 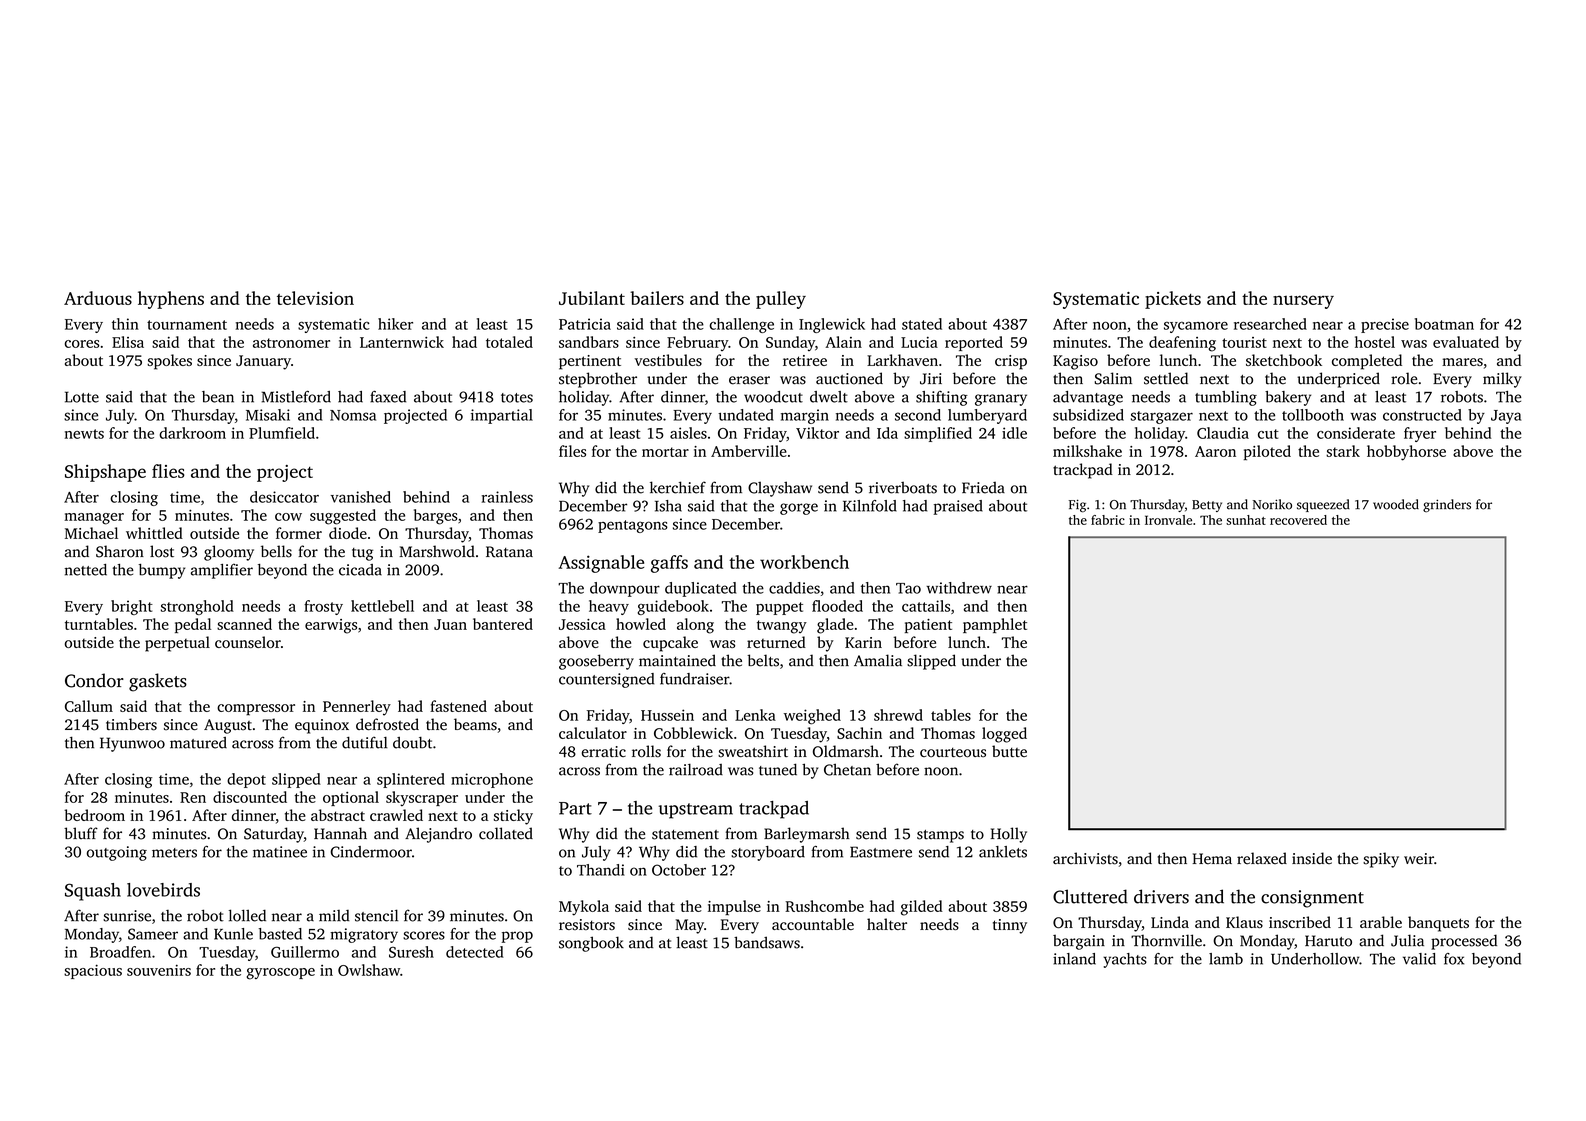 I want to click on Ironvale, so click(x=1168, y=520).
